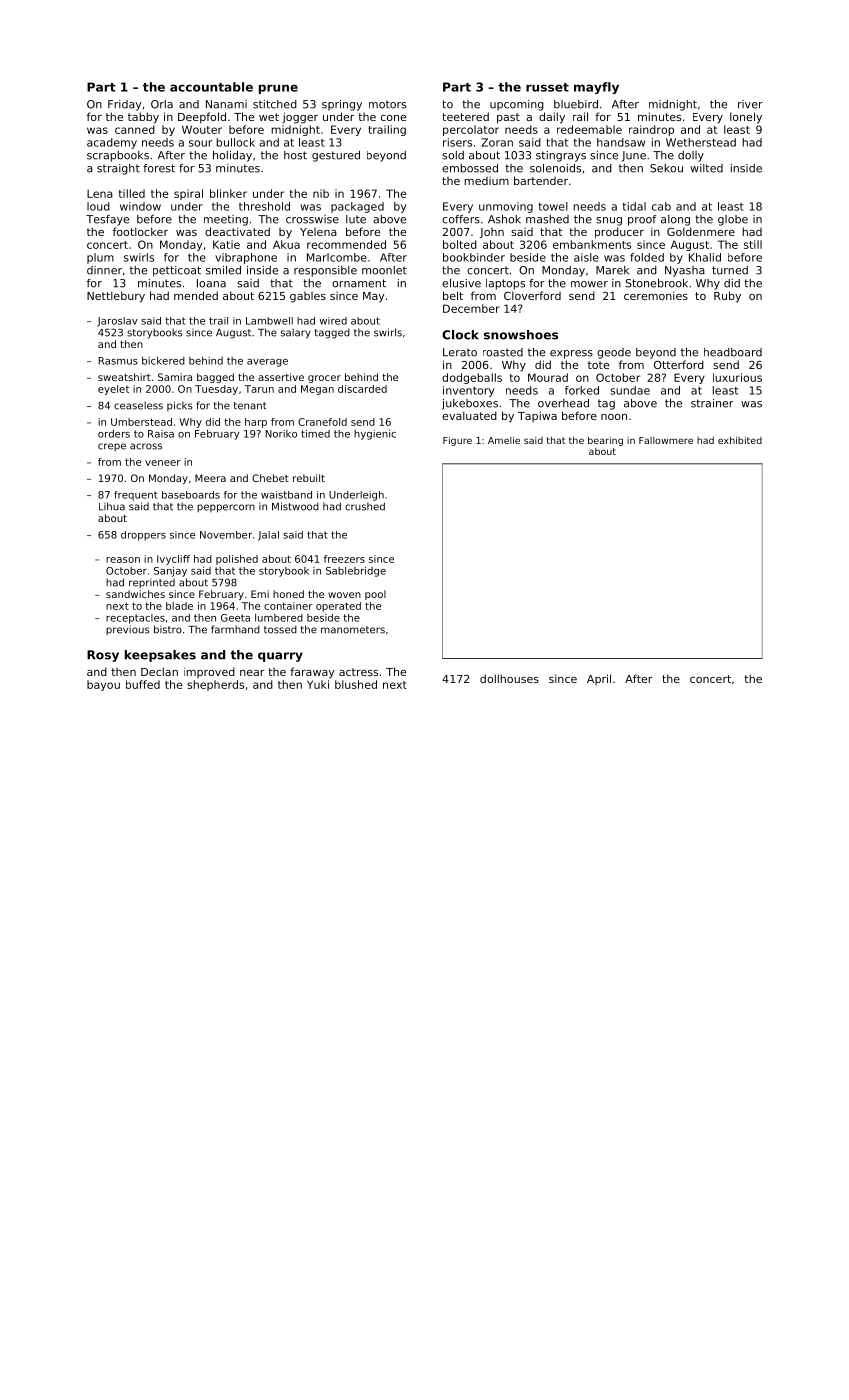 Image resolution: width=849 pixels, height=1400 pixels. I want to click on reprinted, so click(152, 583).
